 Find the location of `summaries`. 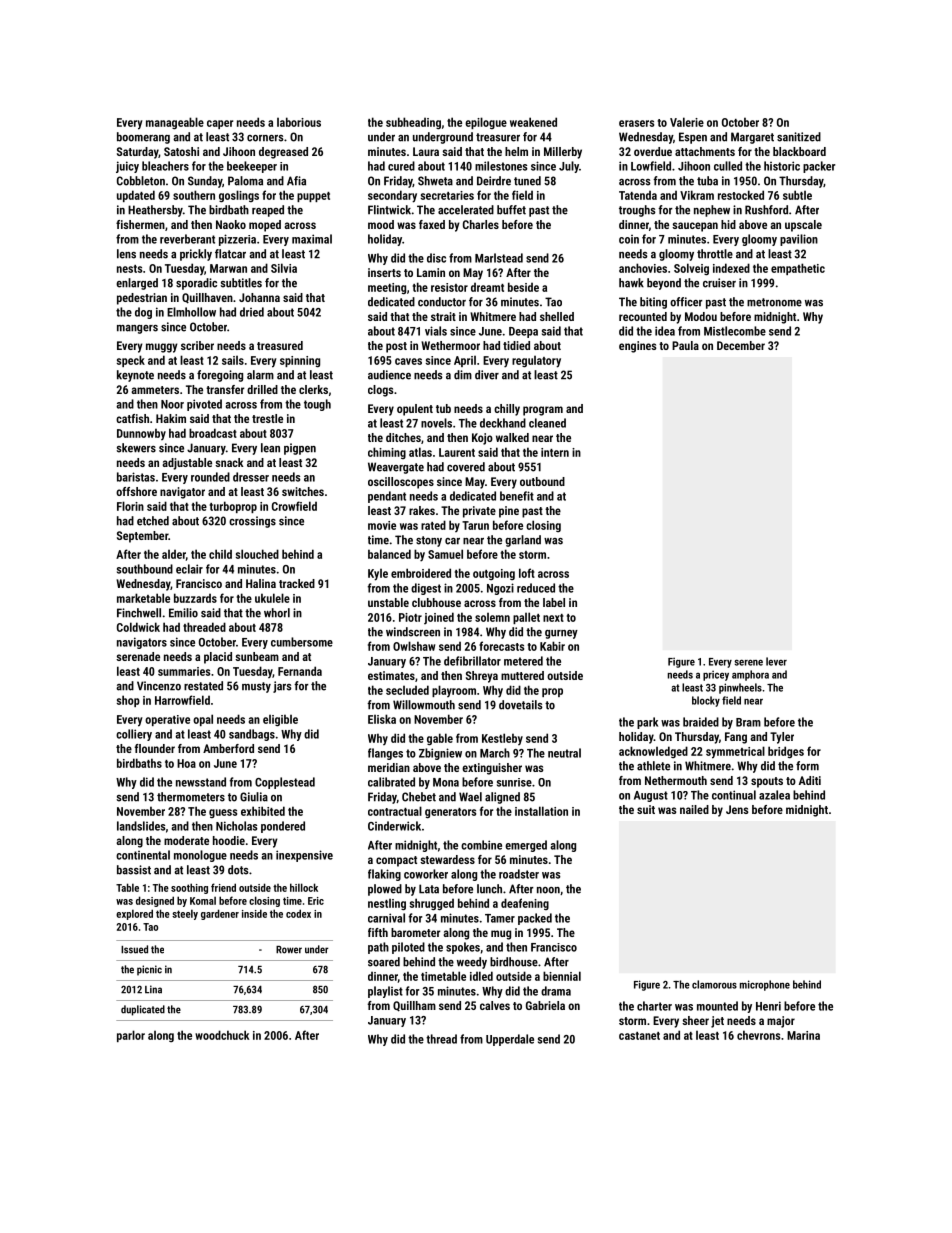

summaries is located at coordinates (184, 671).
